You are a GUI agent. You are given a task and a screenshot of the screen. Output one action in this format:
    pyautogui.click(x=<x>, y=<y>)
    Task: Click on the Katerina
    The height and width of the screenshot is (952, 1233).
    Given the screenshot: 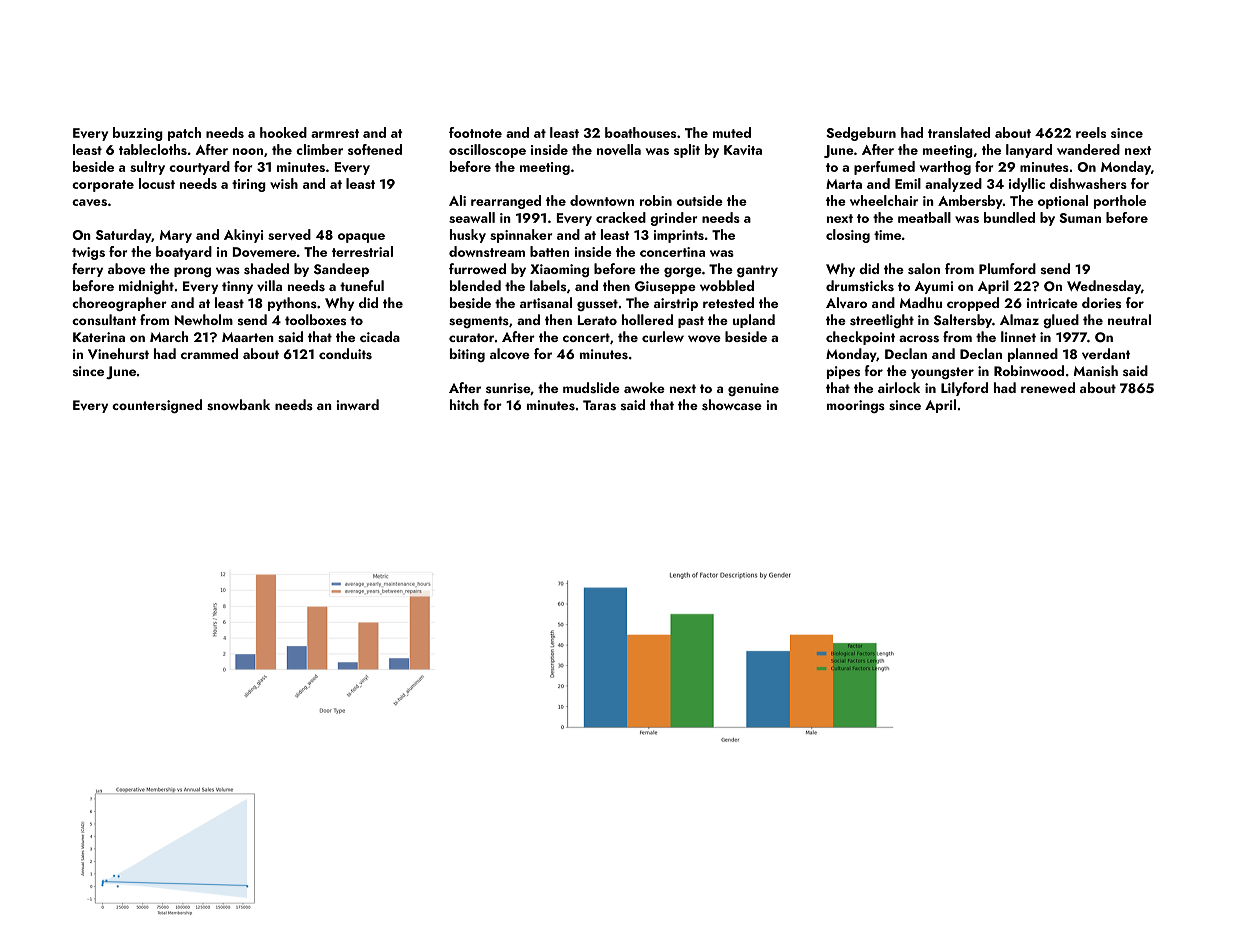 What is the action you would take?
    pyautogui.click(x=99, y=337)
